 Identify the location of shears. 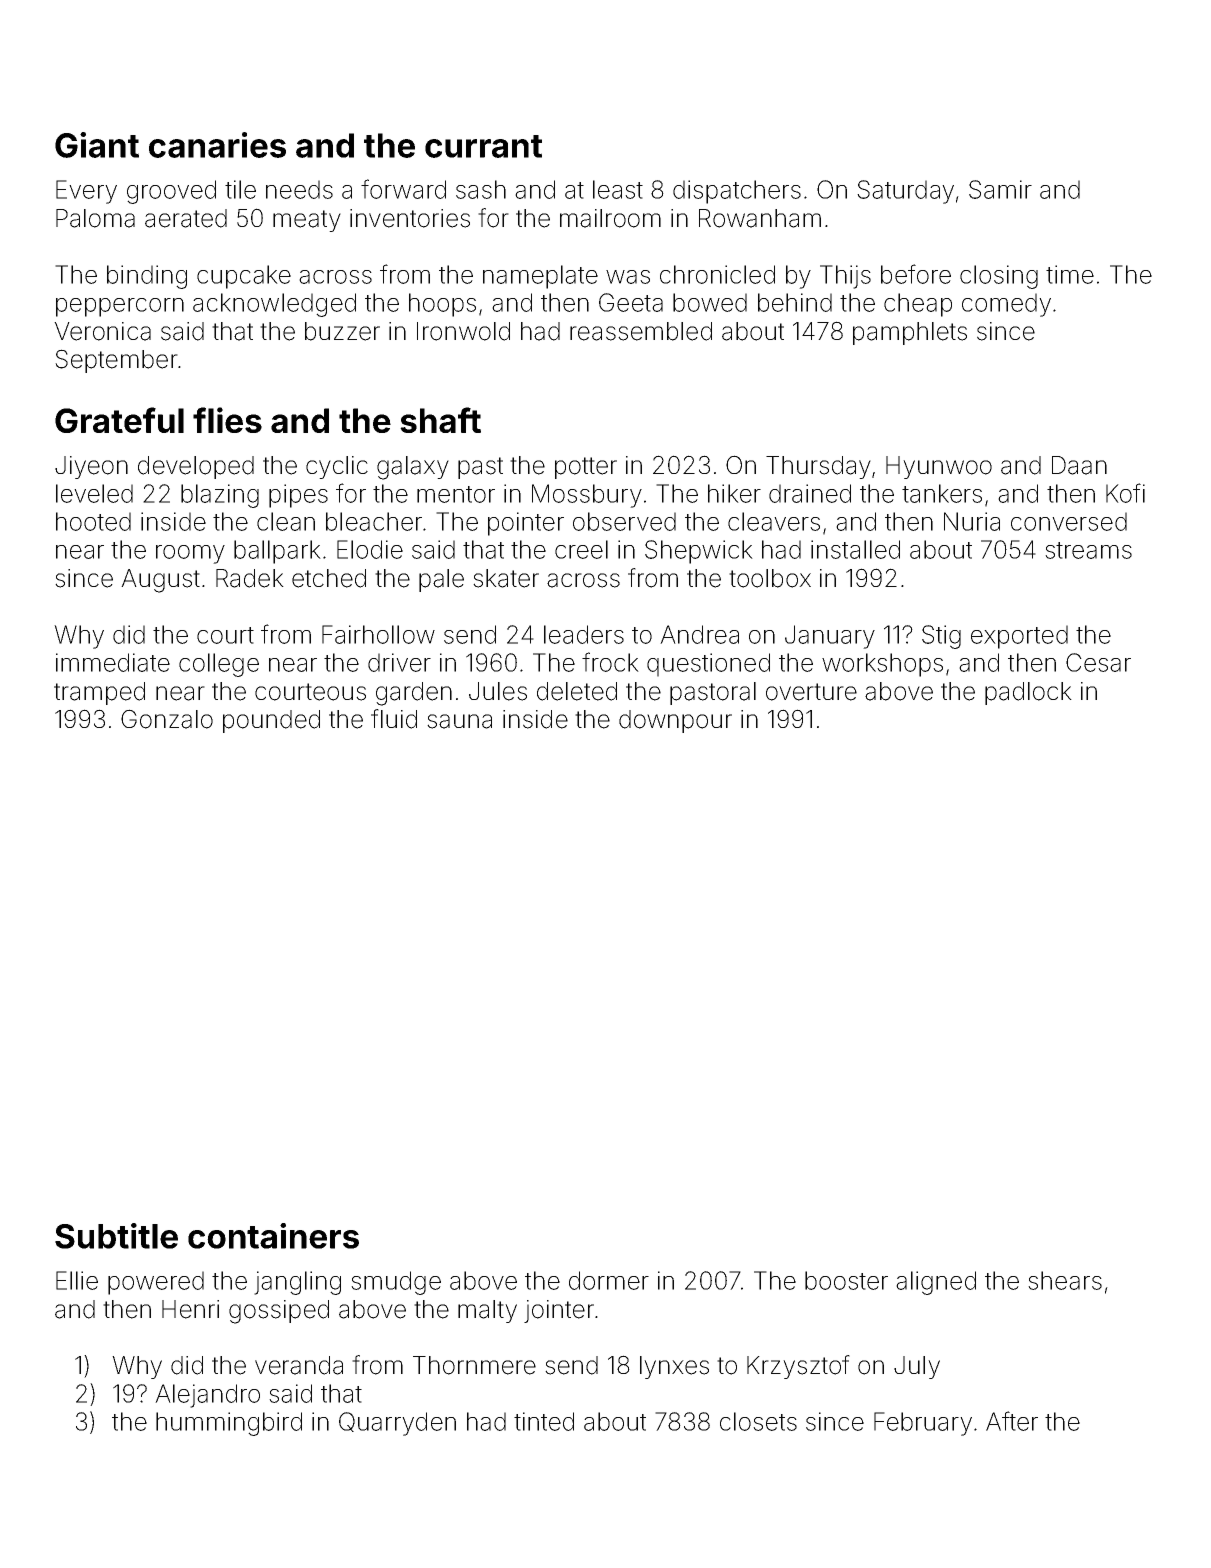
(1065, 1280).
